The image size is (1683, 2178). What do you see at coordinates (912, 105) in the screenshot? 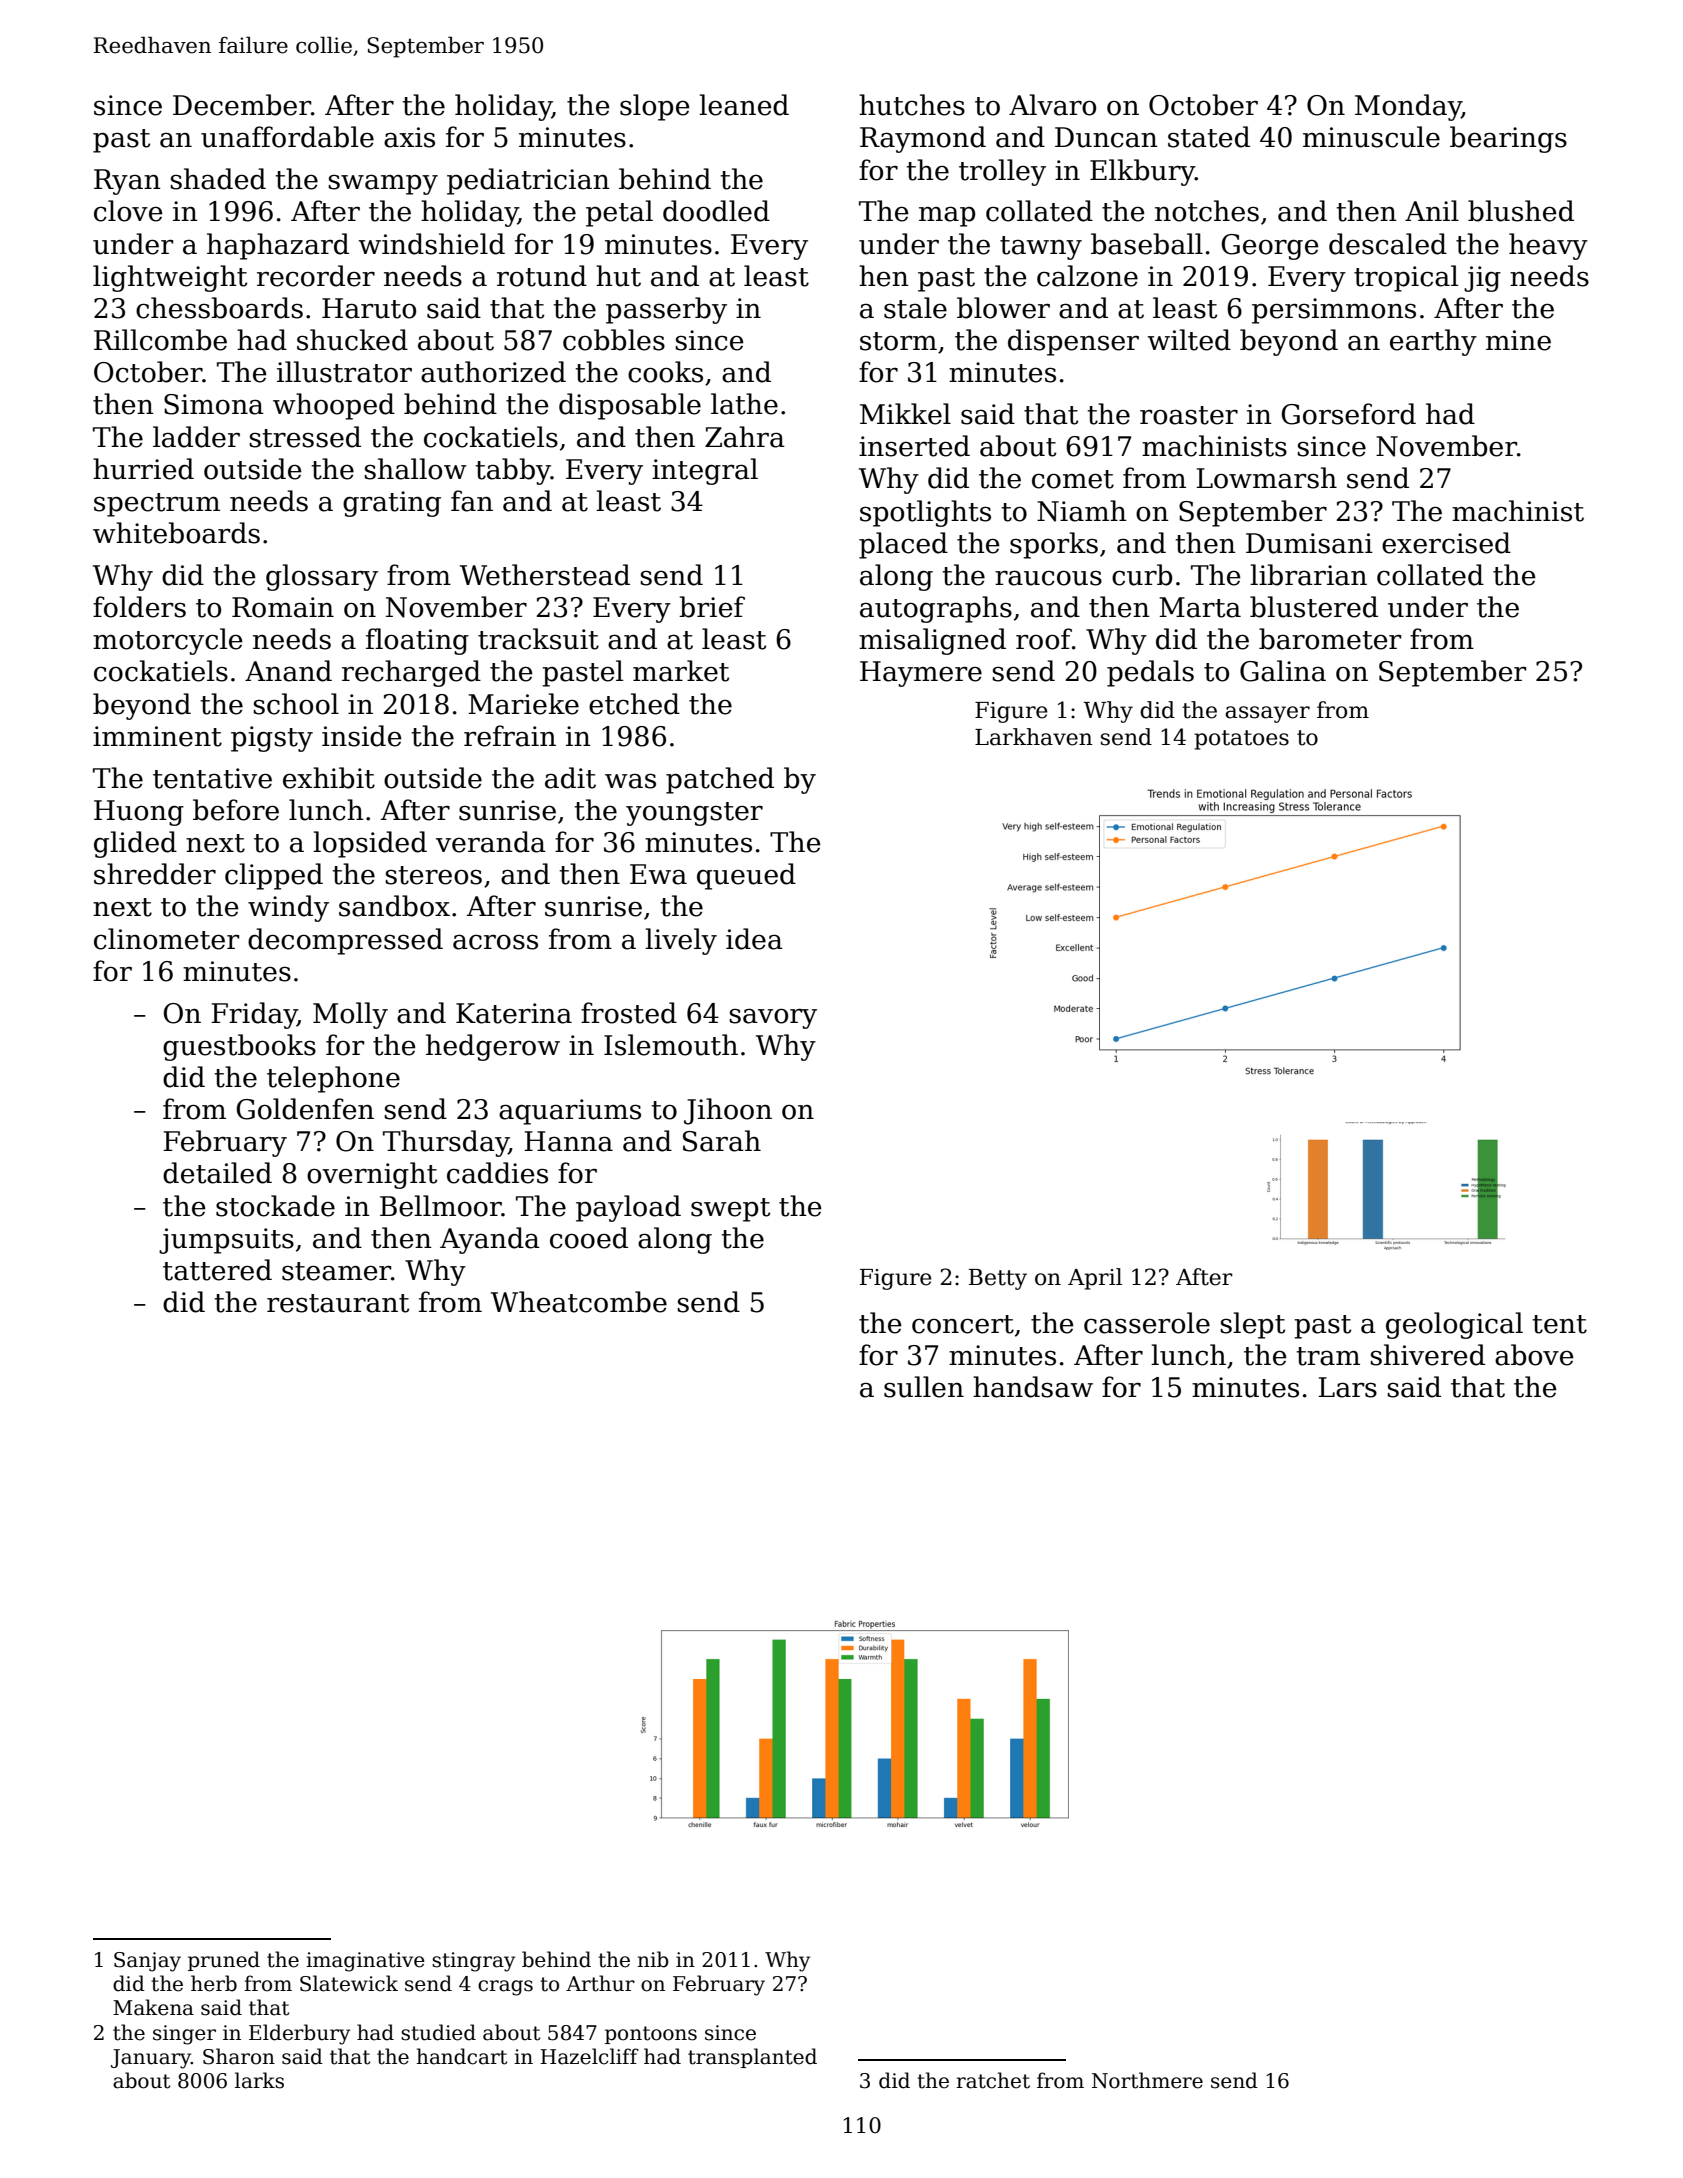
I see `hutches` at bounding box center [912, 105].
